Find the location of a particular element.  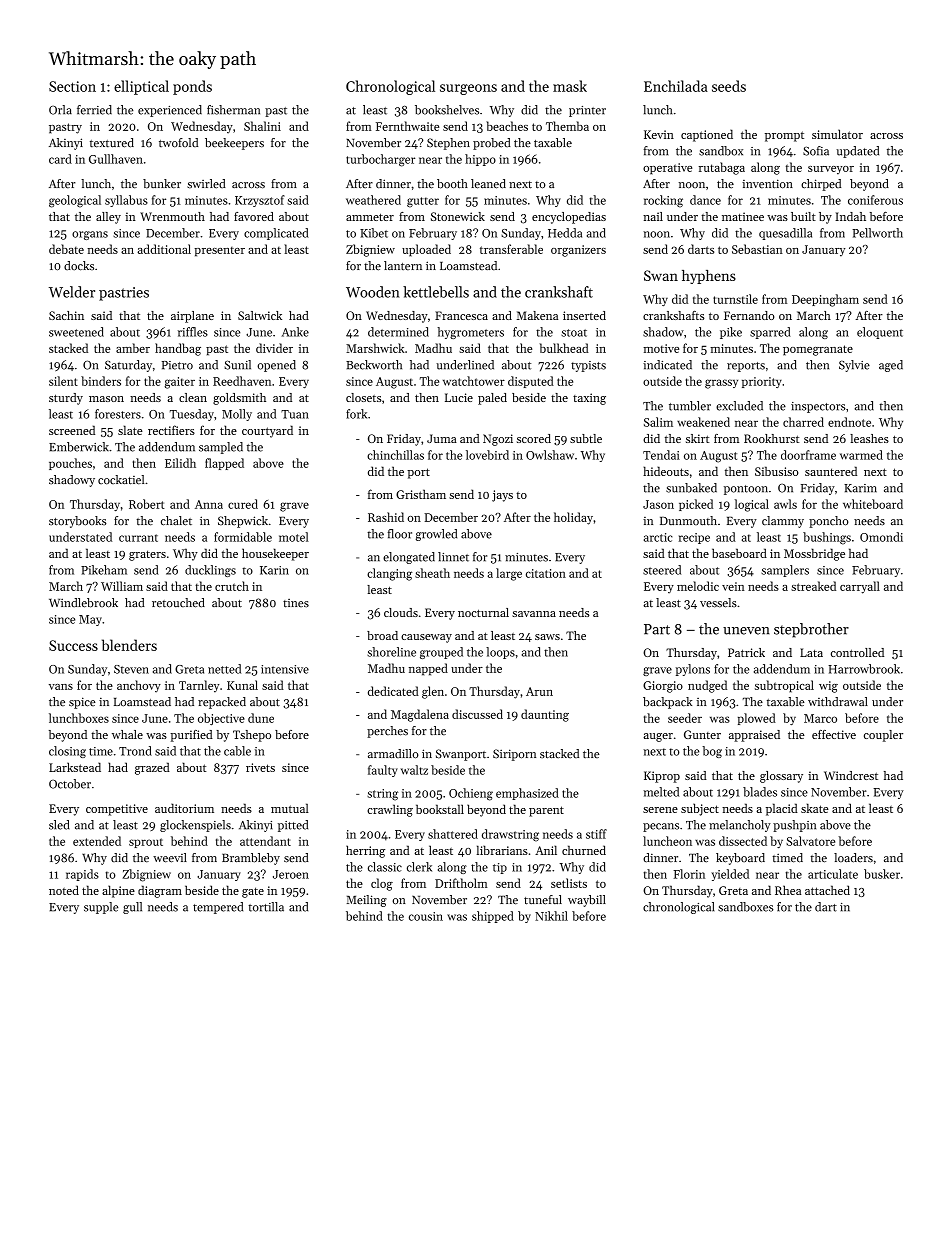

Tuan is located at coordinates (295, 414).
